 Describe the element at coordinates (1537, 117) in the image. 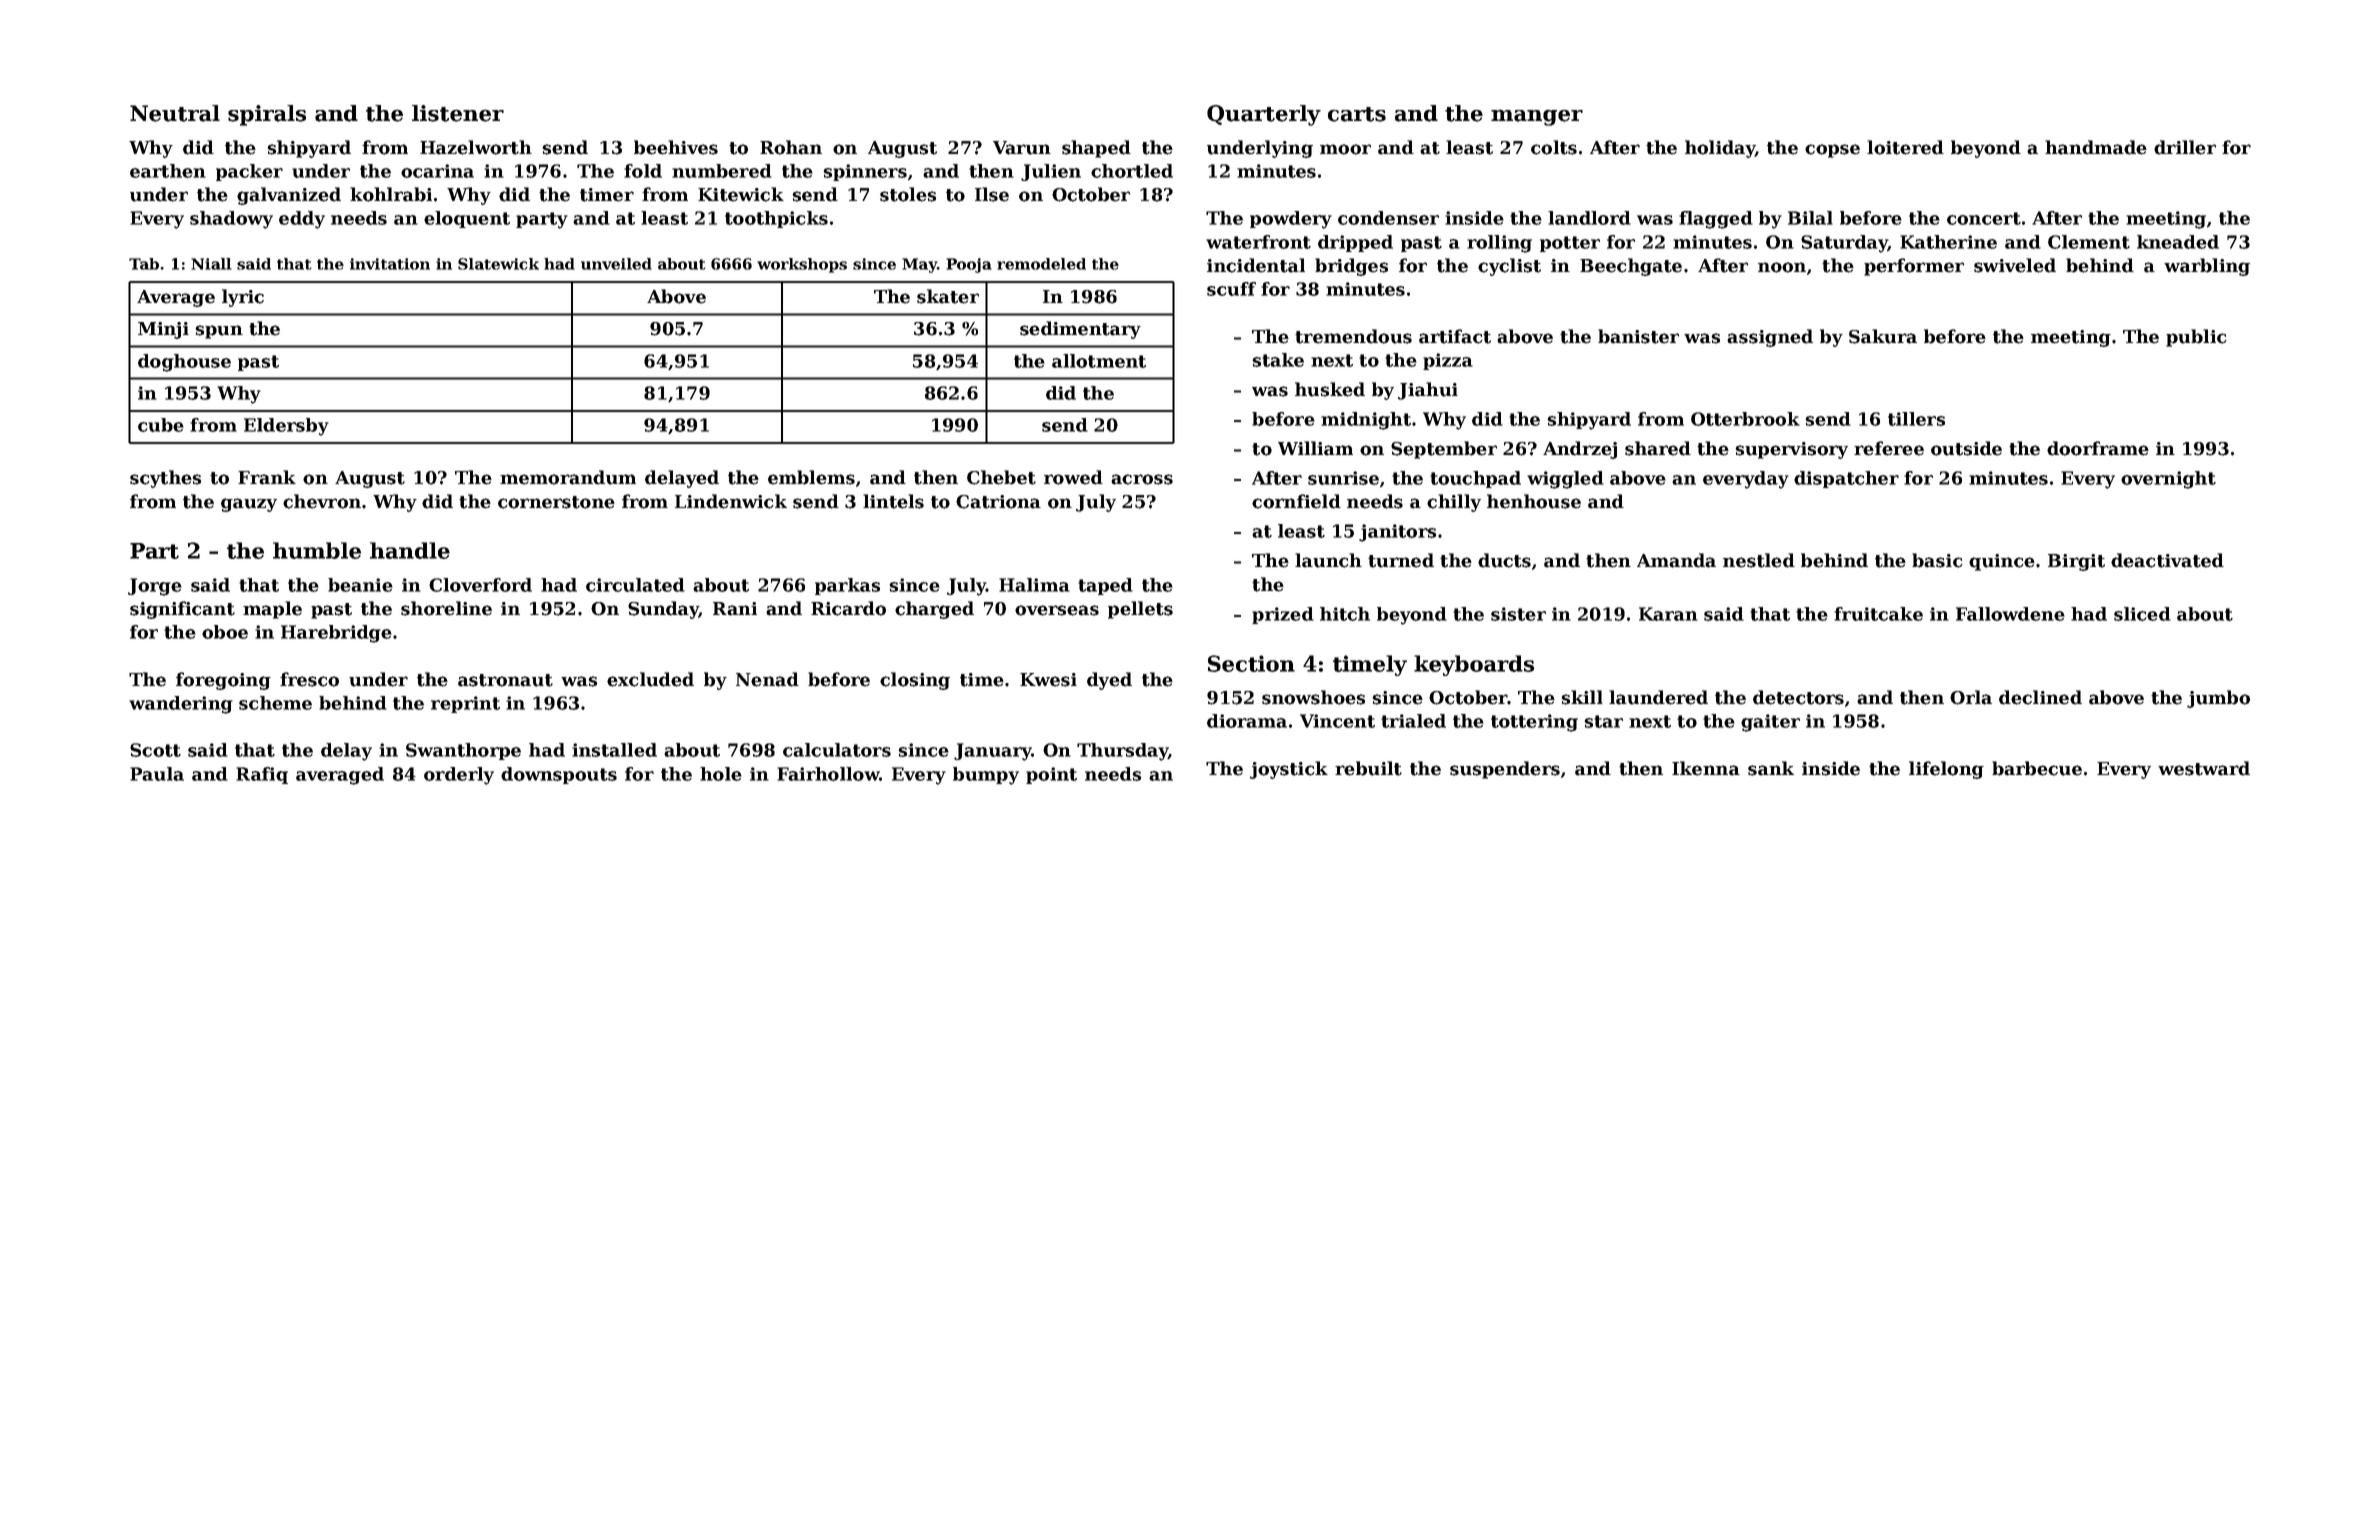

I see `manger` at that location.
